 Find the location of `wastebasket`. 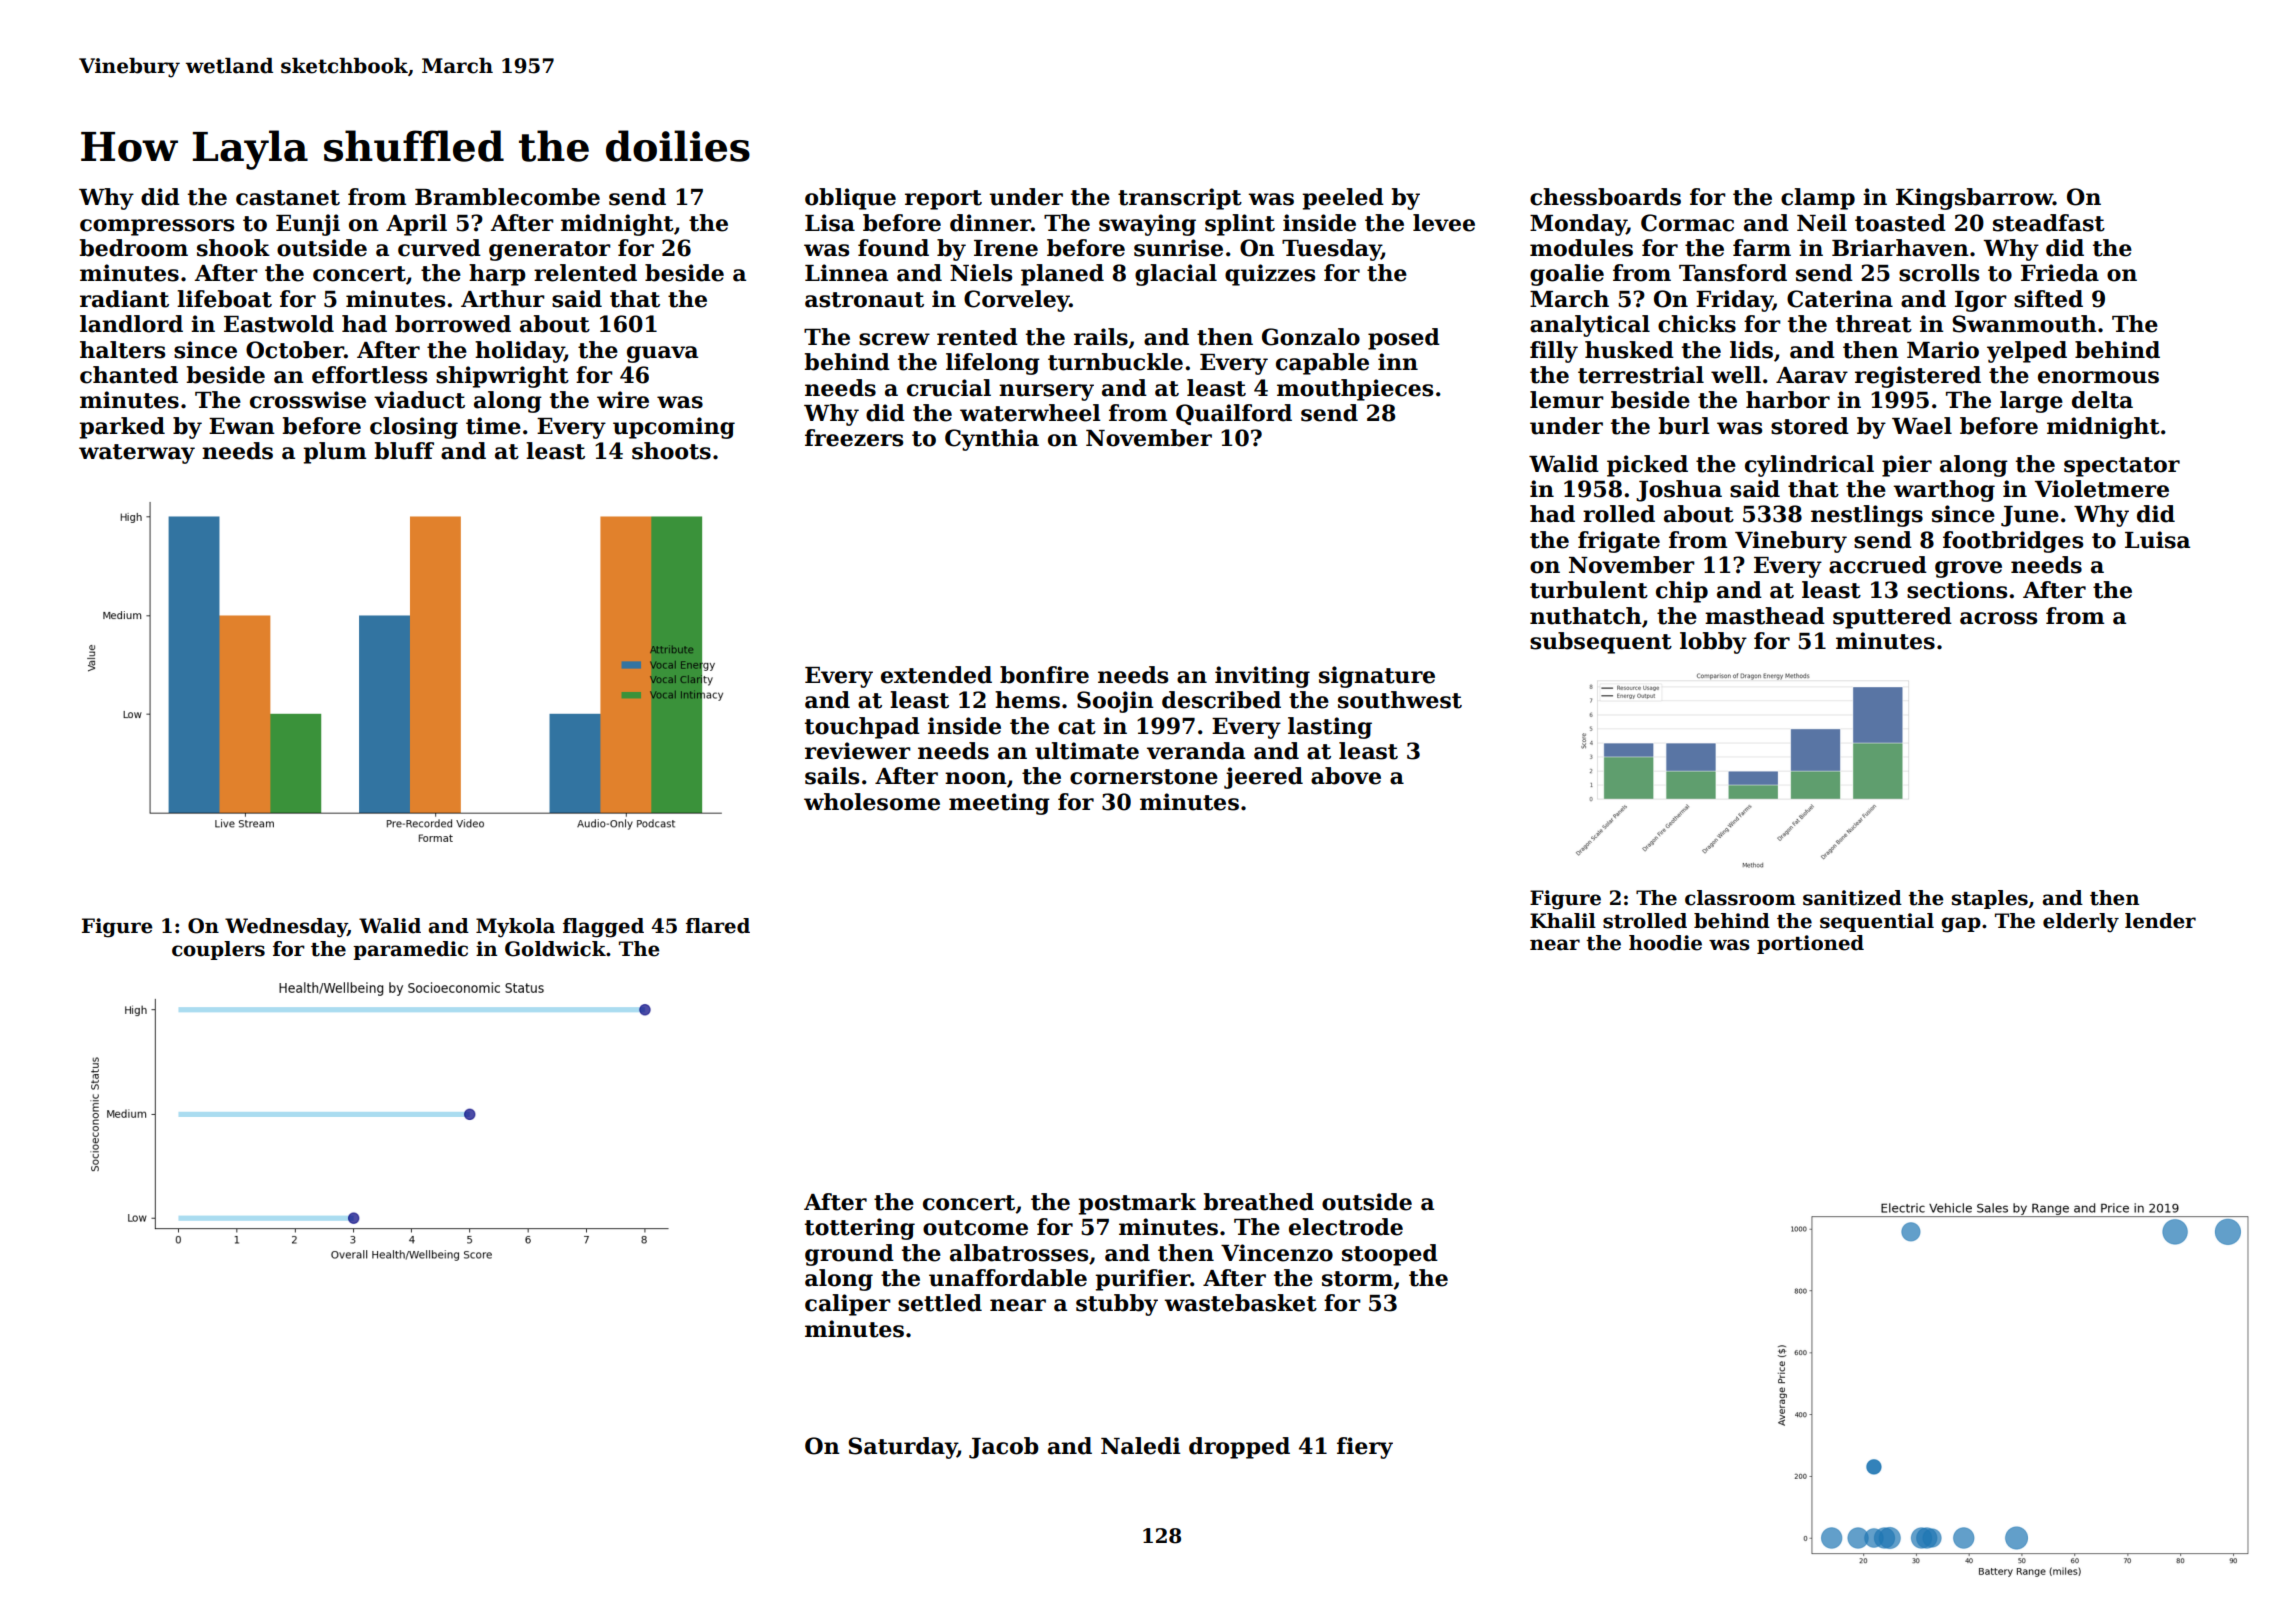

wastebasket is located at coordinates (1240, 1303).
